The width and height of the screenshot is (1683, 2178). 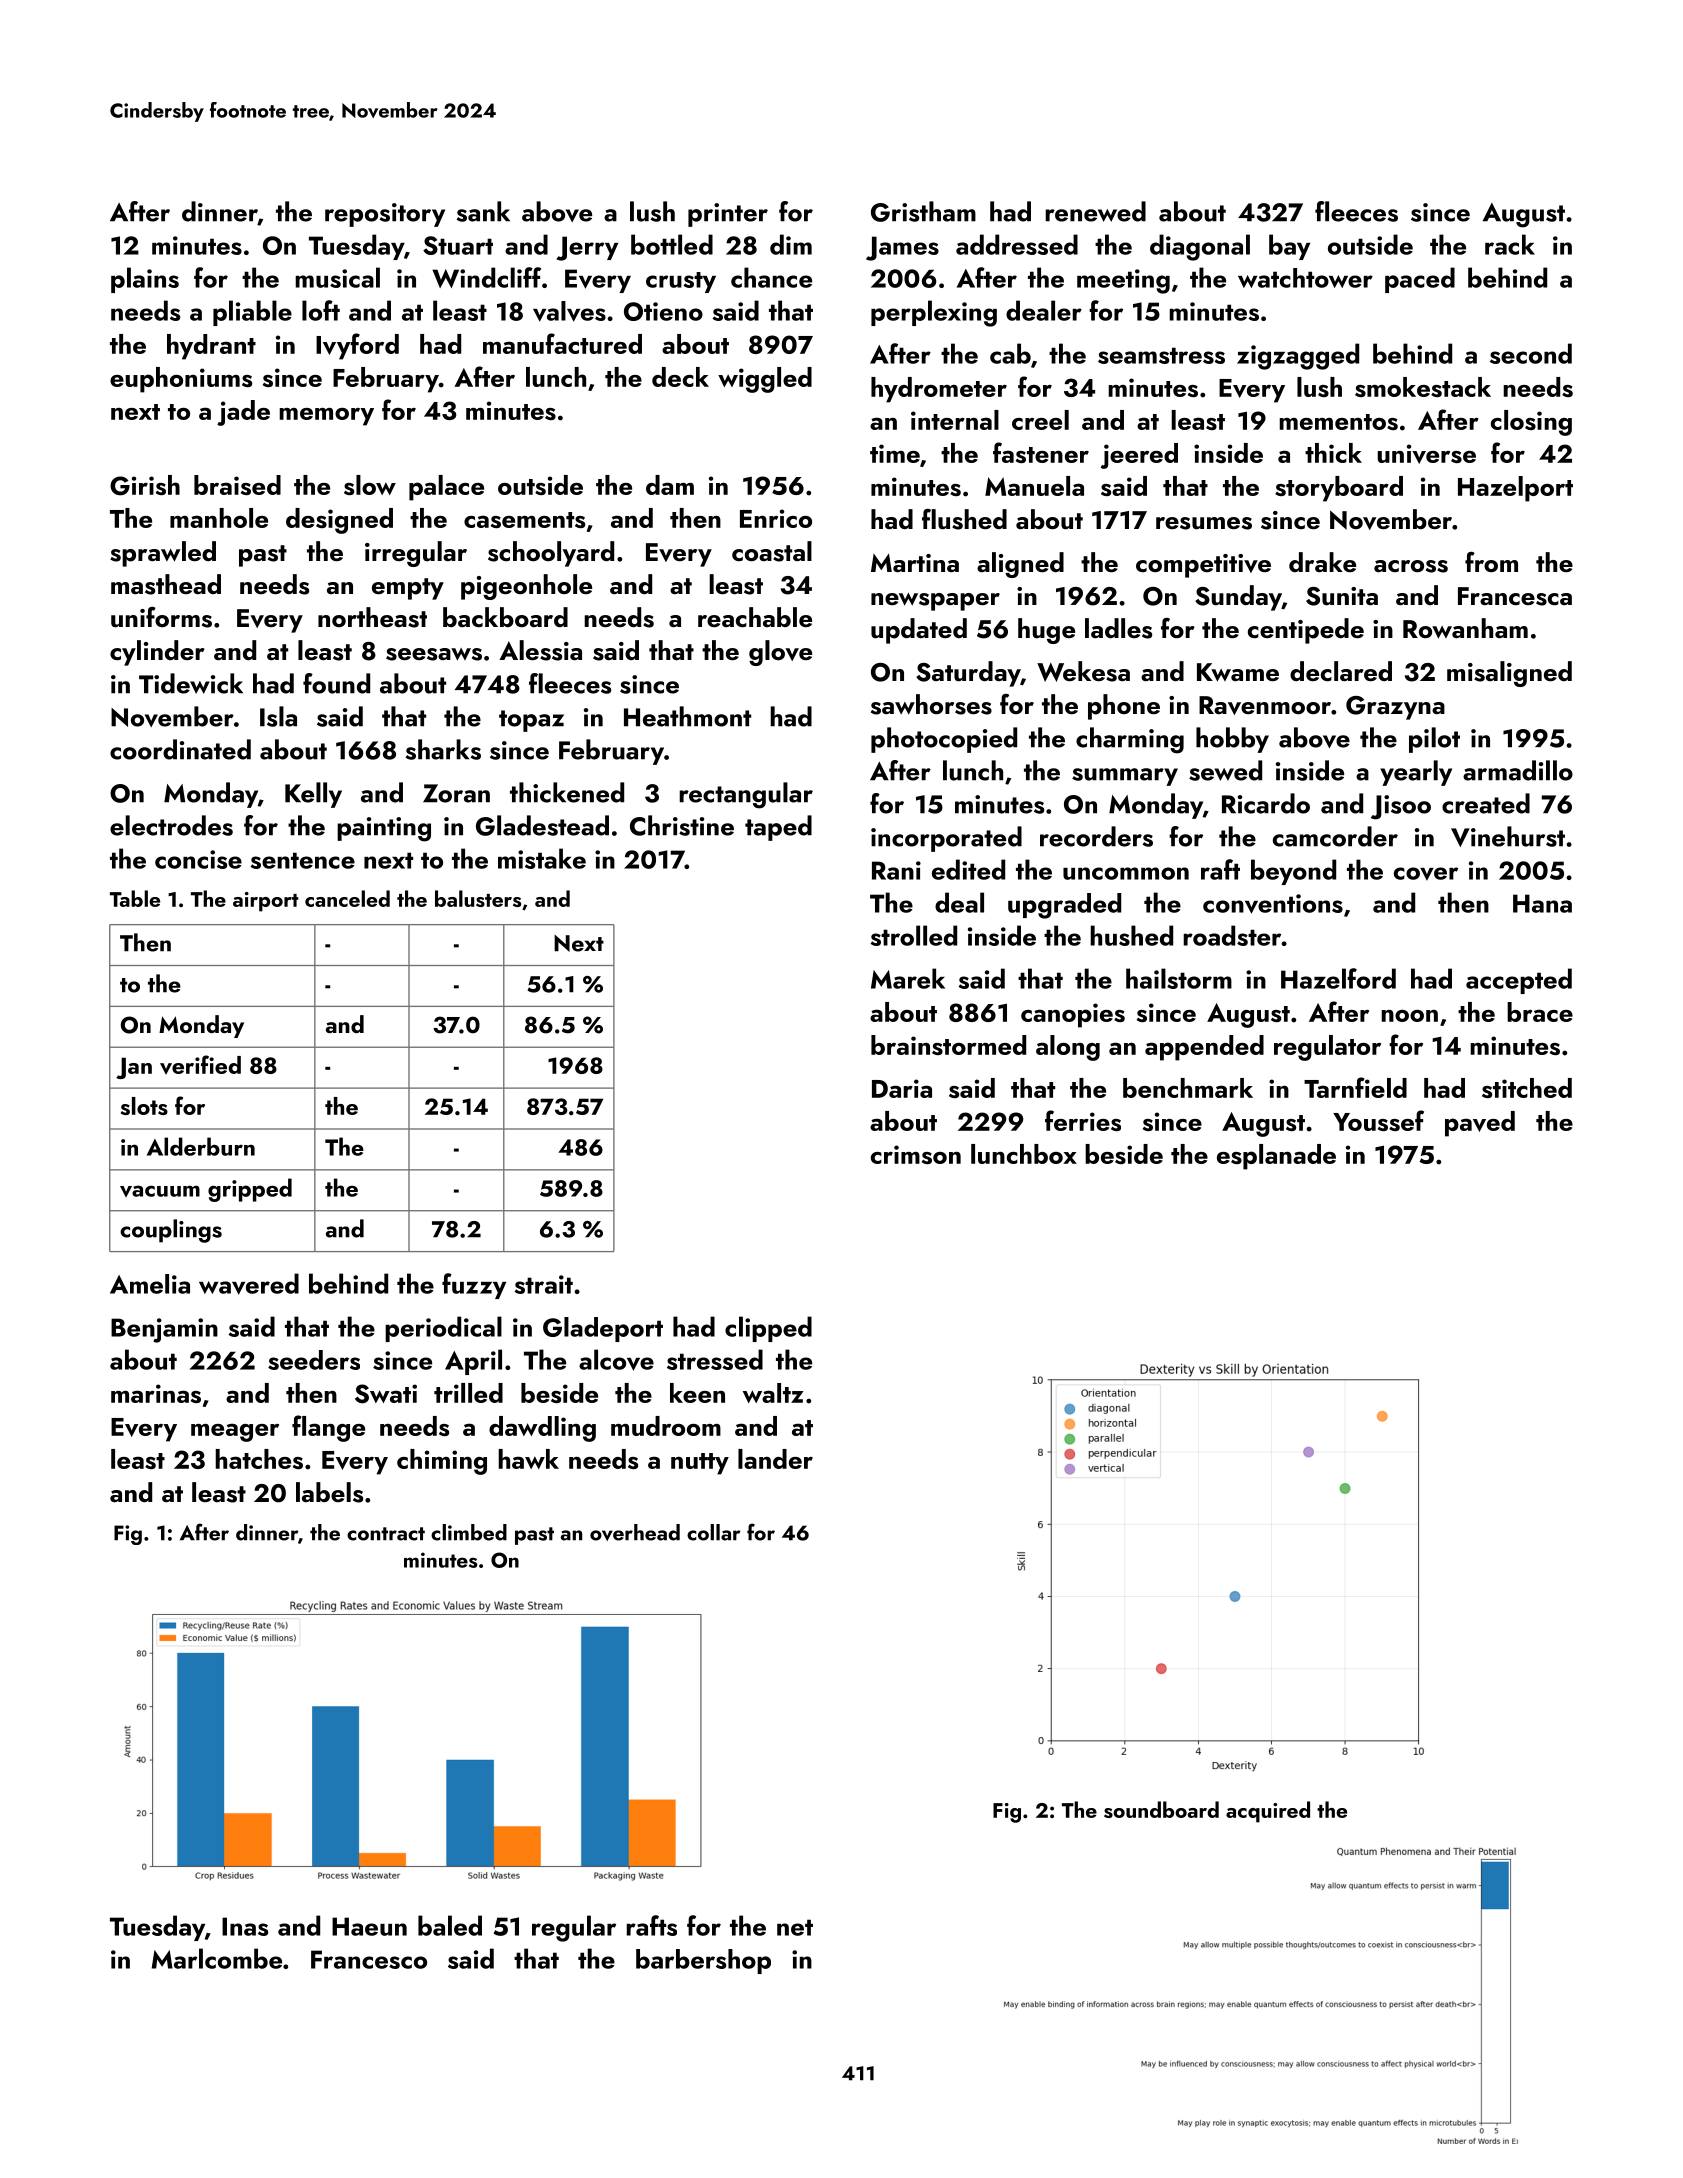 What do you see at coordinates (1339, 489) in the screenshot?
I see `storyboard` at bounding box center [1339, 489].
